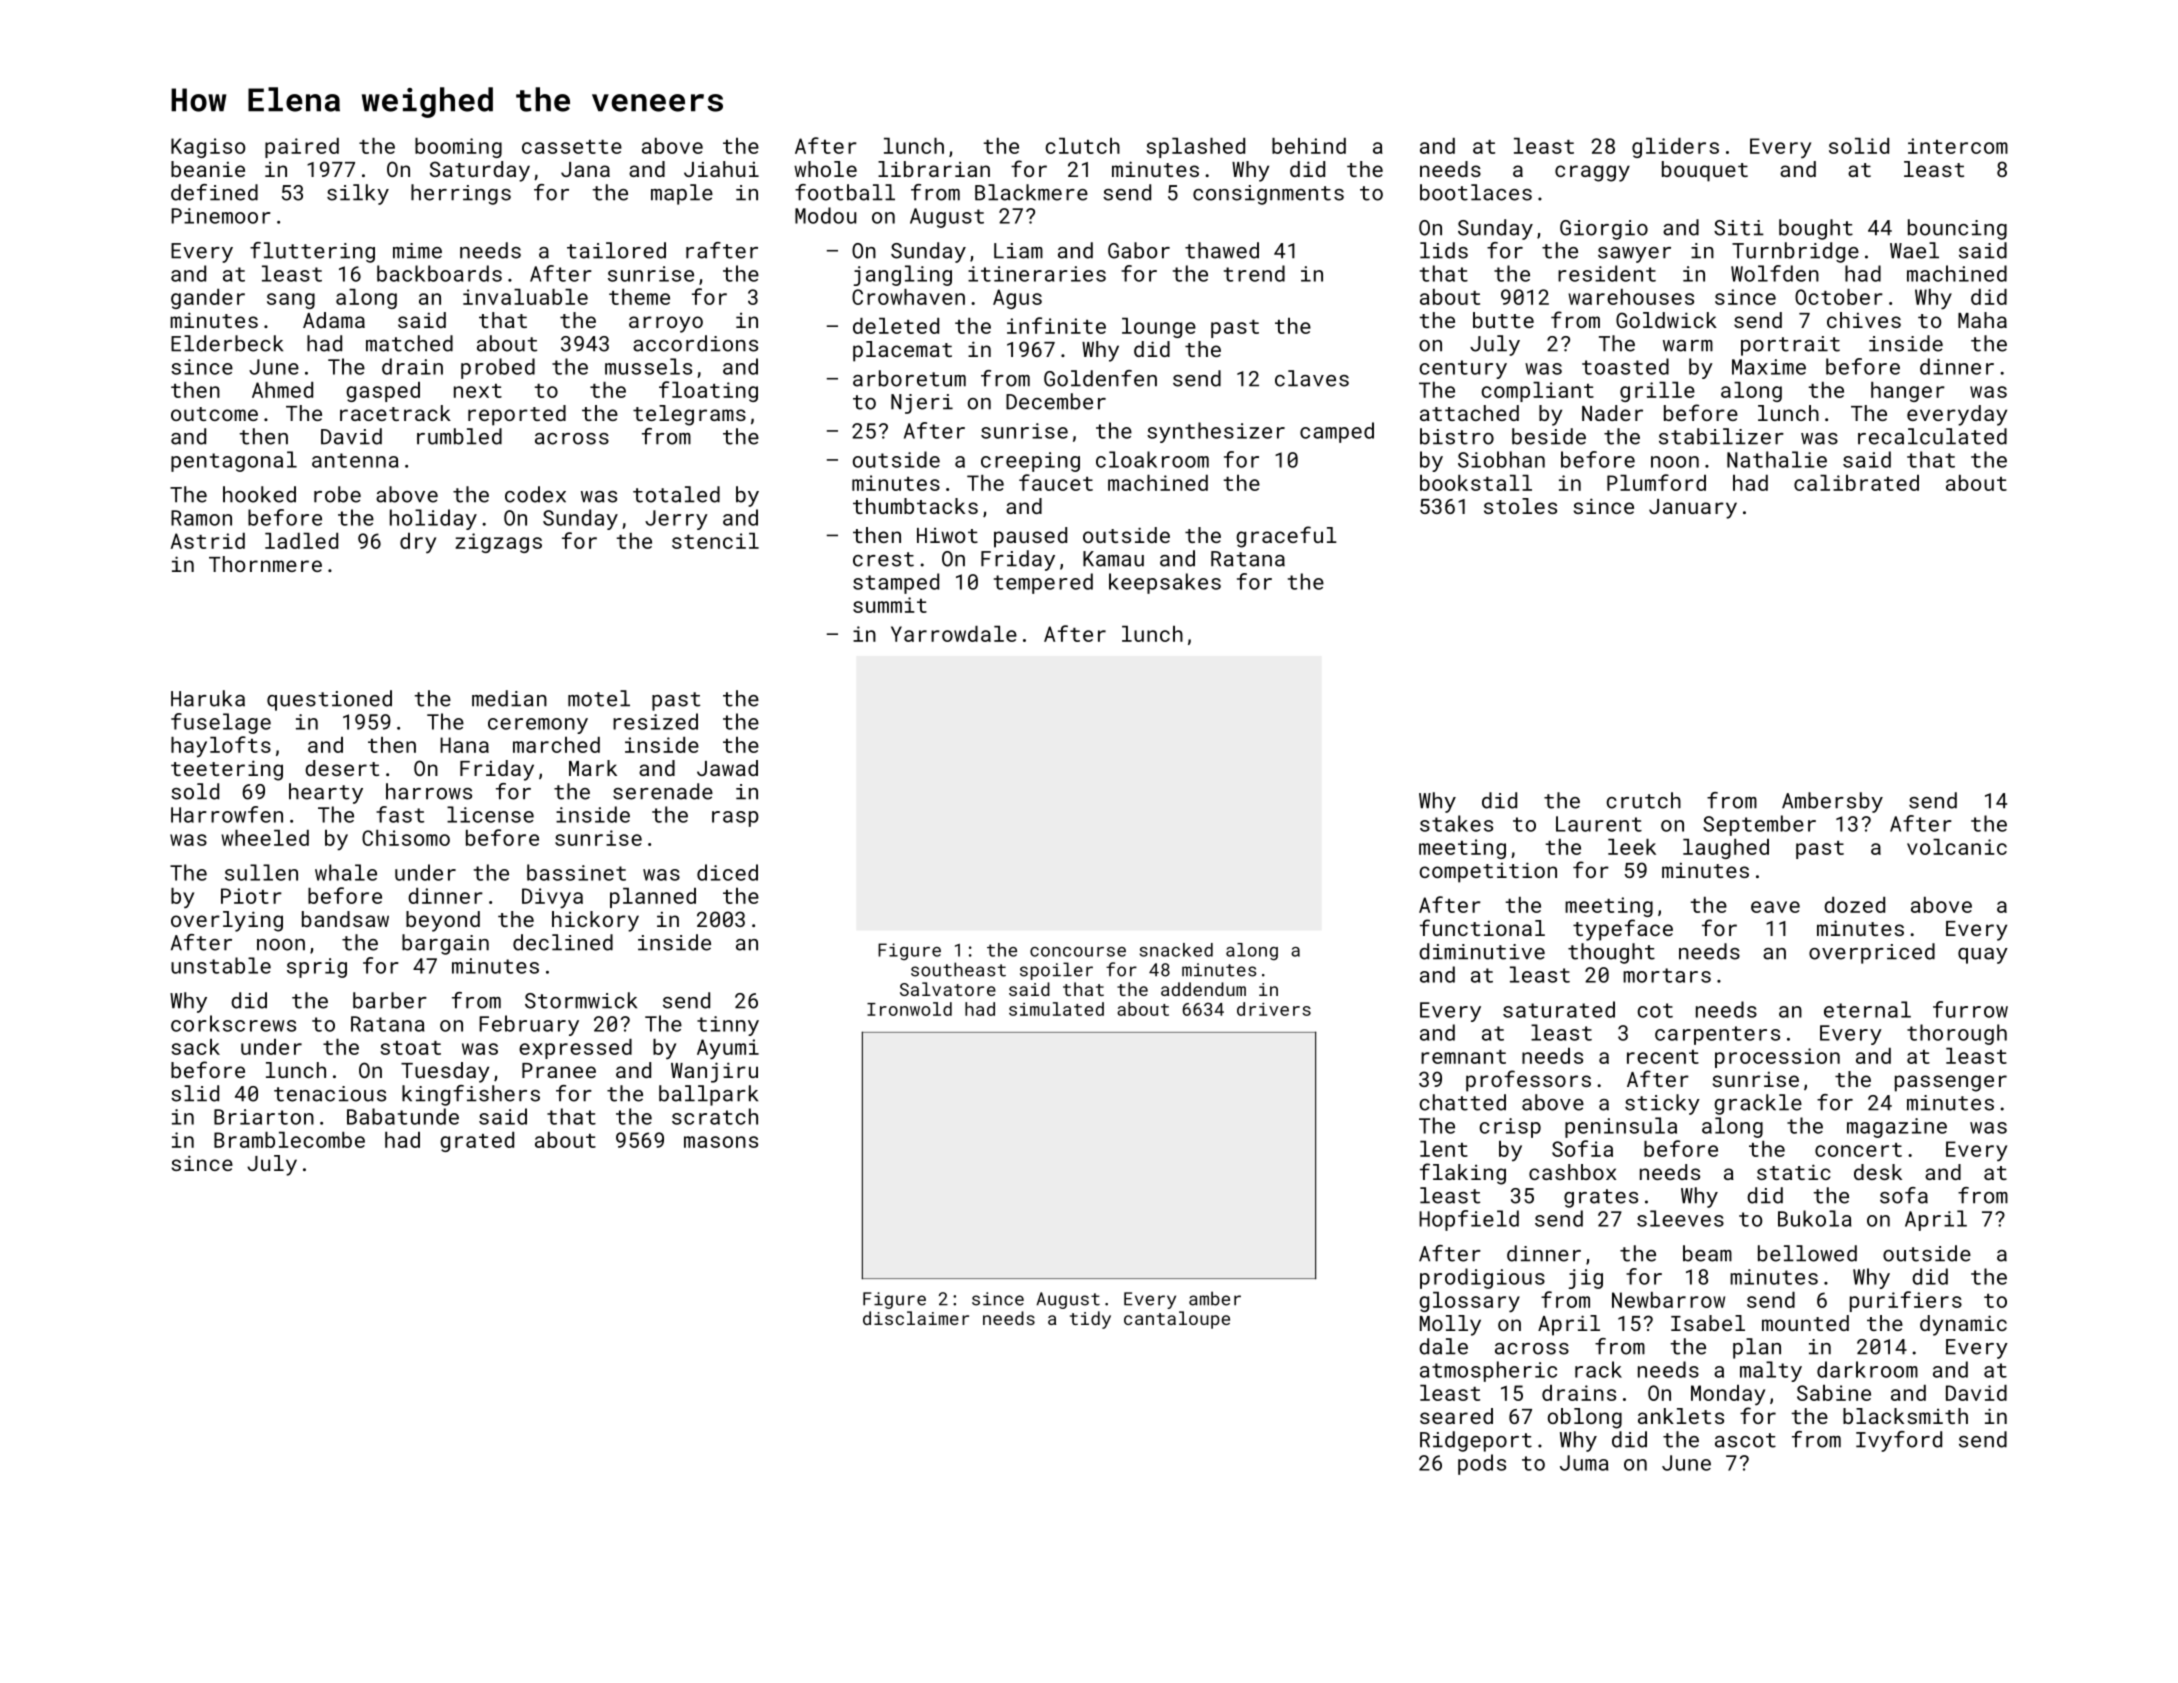 The image size is (2178, 1683). What do you see at coordinates (916, 1318) in the screenshot?
I see `disclaimer` at bounding box center [916, 1318].
